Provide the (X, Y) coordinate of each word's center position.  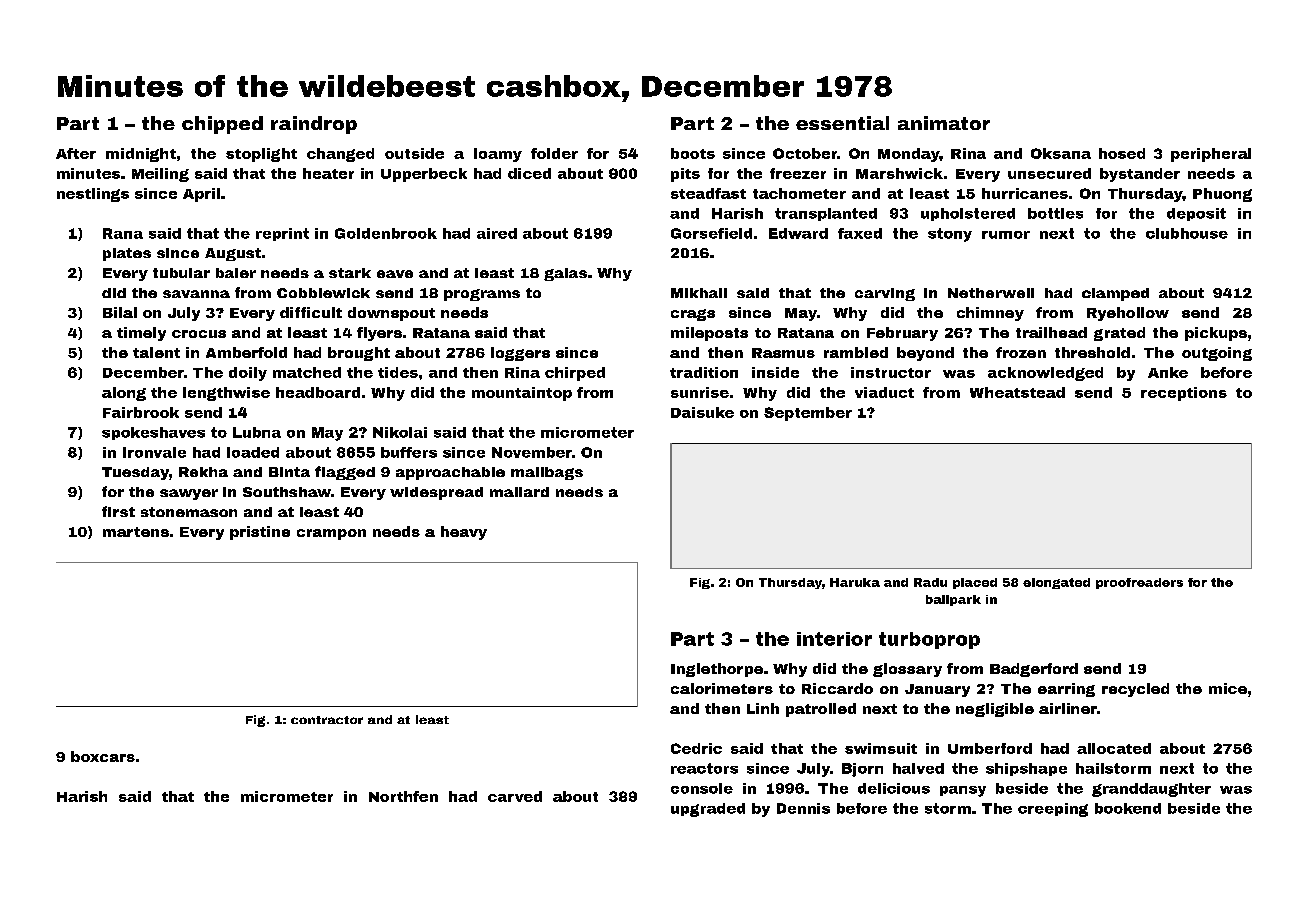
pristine (260, 533)
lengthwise (226, 394)
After (76, 153)
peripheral (1211, 155)
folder (554, 153)
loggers (520, 354)
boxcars (103, 756)
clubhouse (1187, 233)
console (702, 788)
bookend (1128, 808)
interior (834, 639)
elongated (1056, 583)
